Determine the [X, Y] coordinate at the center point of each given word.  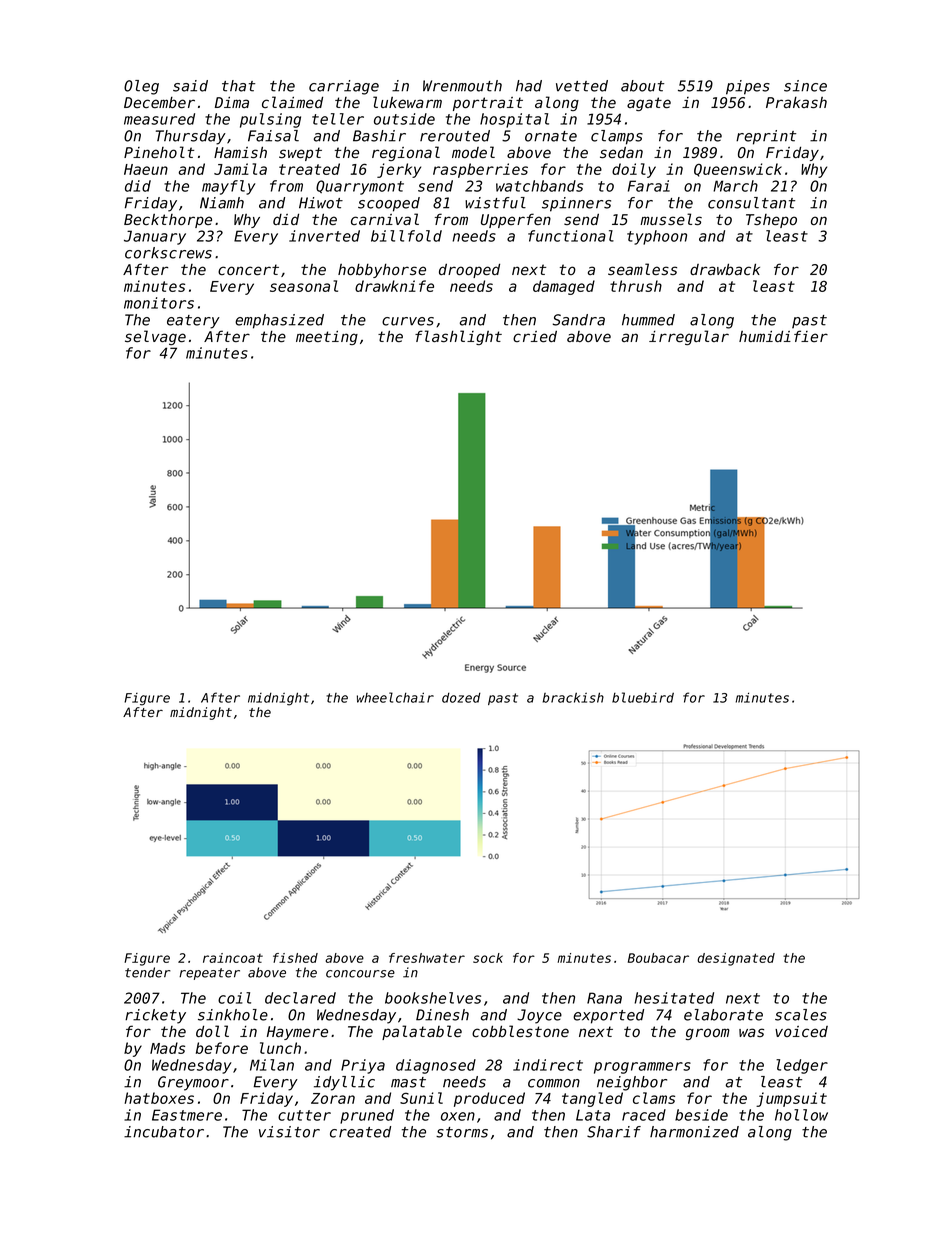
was [751, 1032]
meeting [327, 338]
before [222, 1048]
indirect [548, 1065]
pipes [748, 87]
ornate [551, 136]
